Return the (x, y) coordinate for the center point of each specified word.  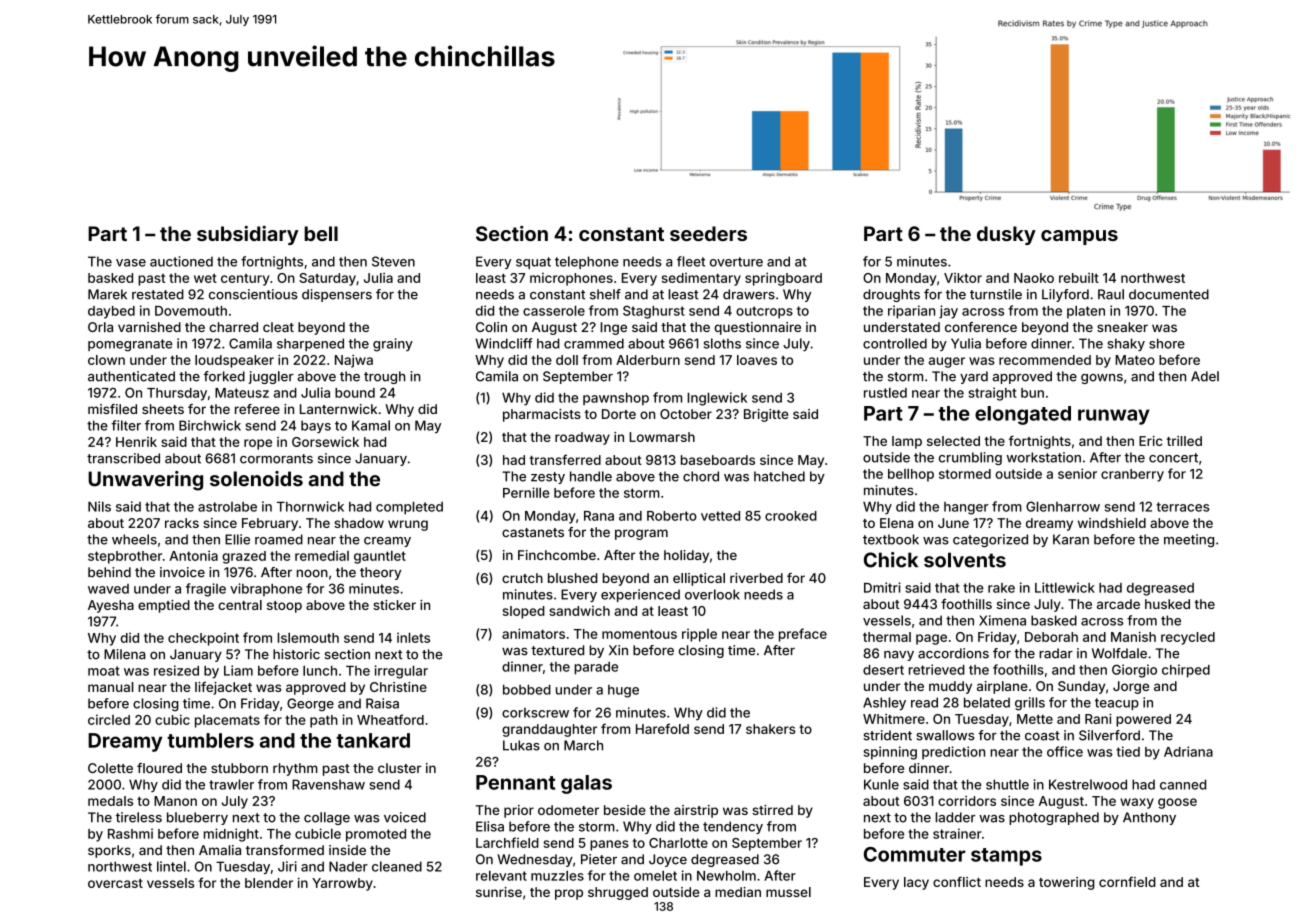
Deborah (1051, 637)
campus (1079, 237)
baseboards (718, 460)
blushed (573, 578)
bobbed (527, 689)
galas (586, 784)
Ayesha (111, 606)
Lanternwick (338, 409)
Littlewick (1065, 587)
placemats (227, 721)
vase (131, 263)
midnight (231, 835)
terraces (1183, 507)
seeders (708, 233)
